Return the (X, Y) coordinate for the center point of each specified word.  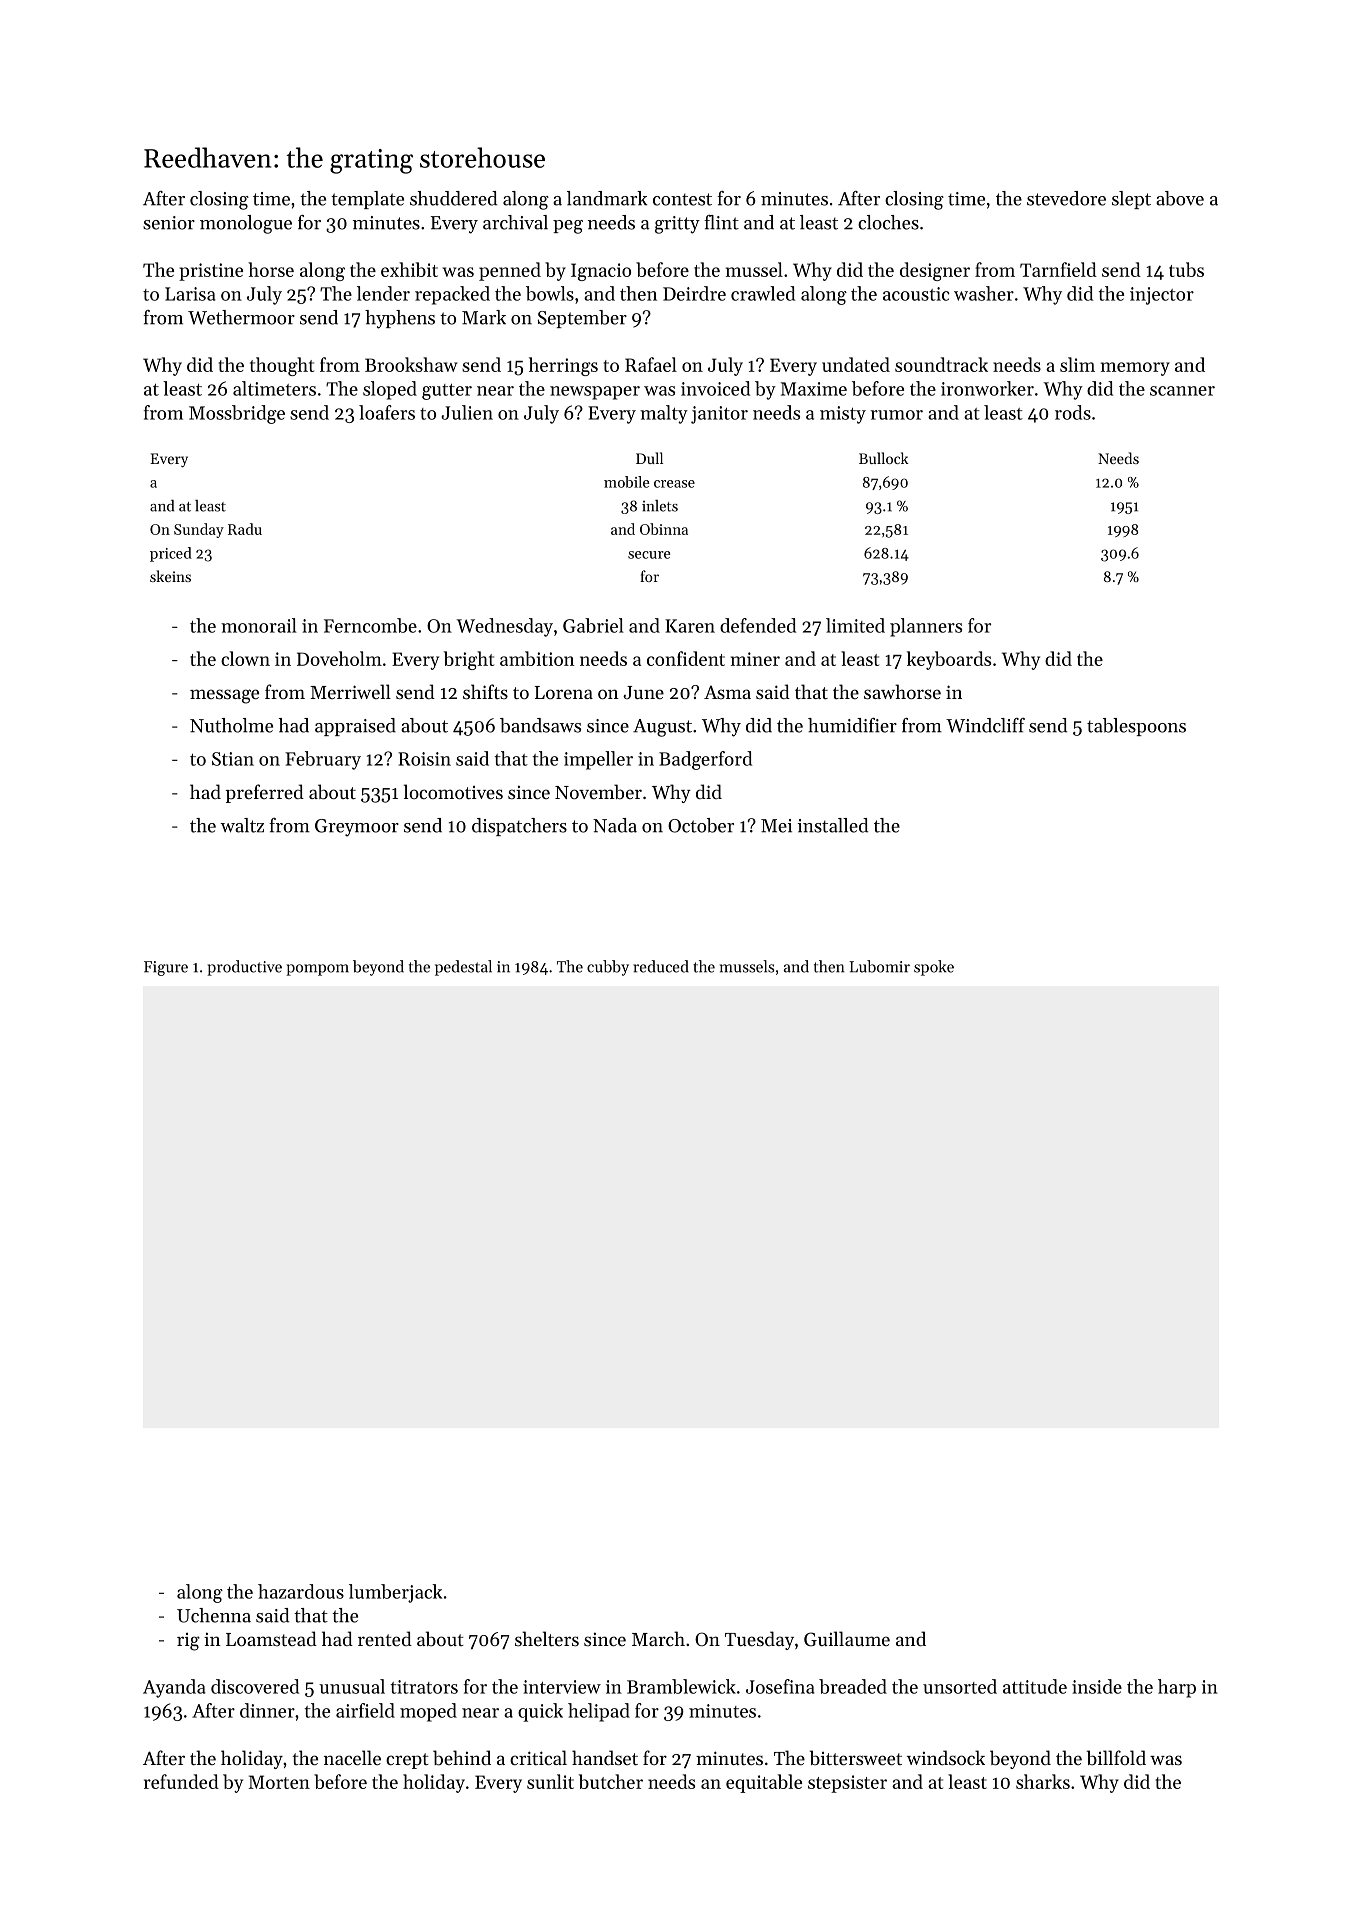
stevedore (1066, 198)
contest (682, 199)
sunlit (550, 1781)
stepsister (847, 1784)
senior (169, 223)
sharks (1043, 1781)
